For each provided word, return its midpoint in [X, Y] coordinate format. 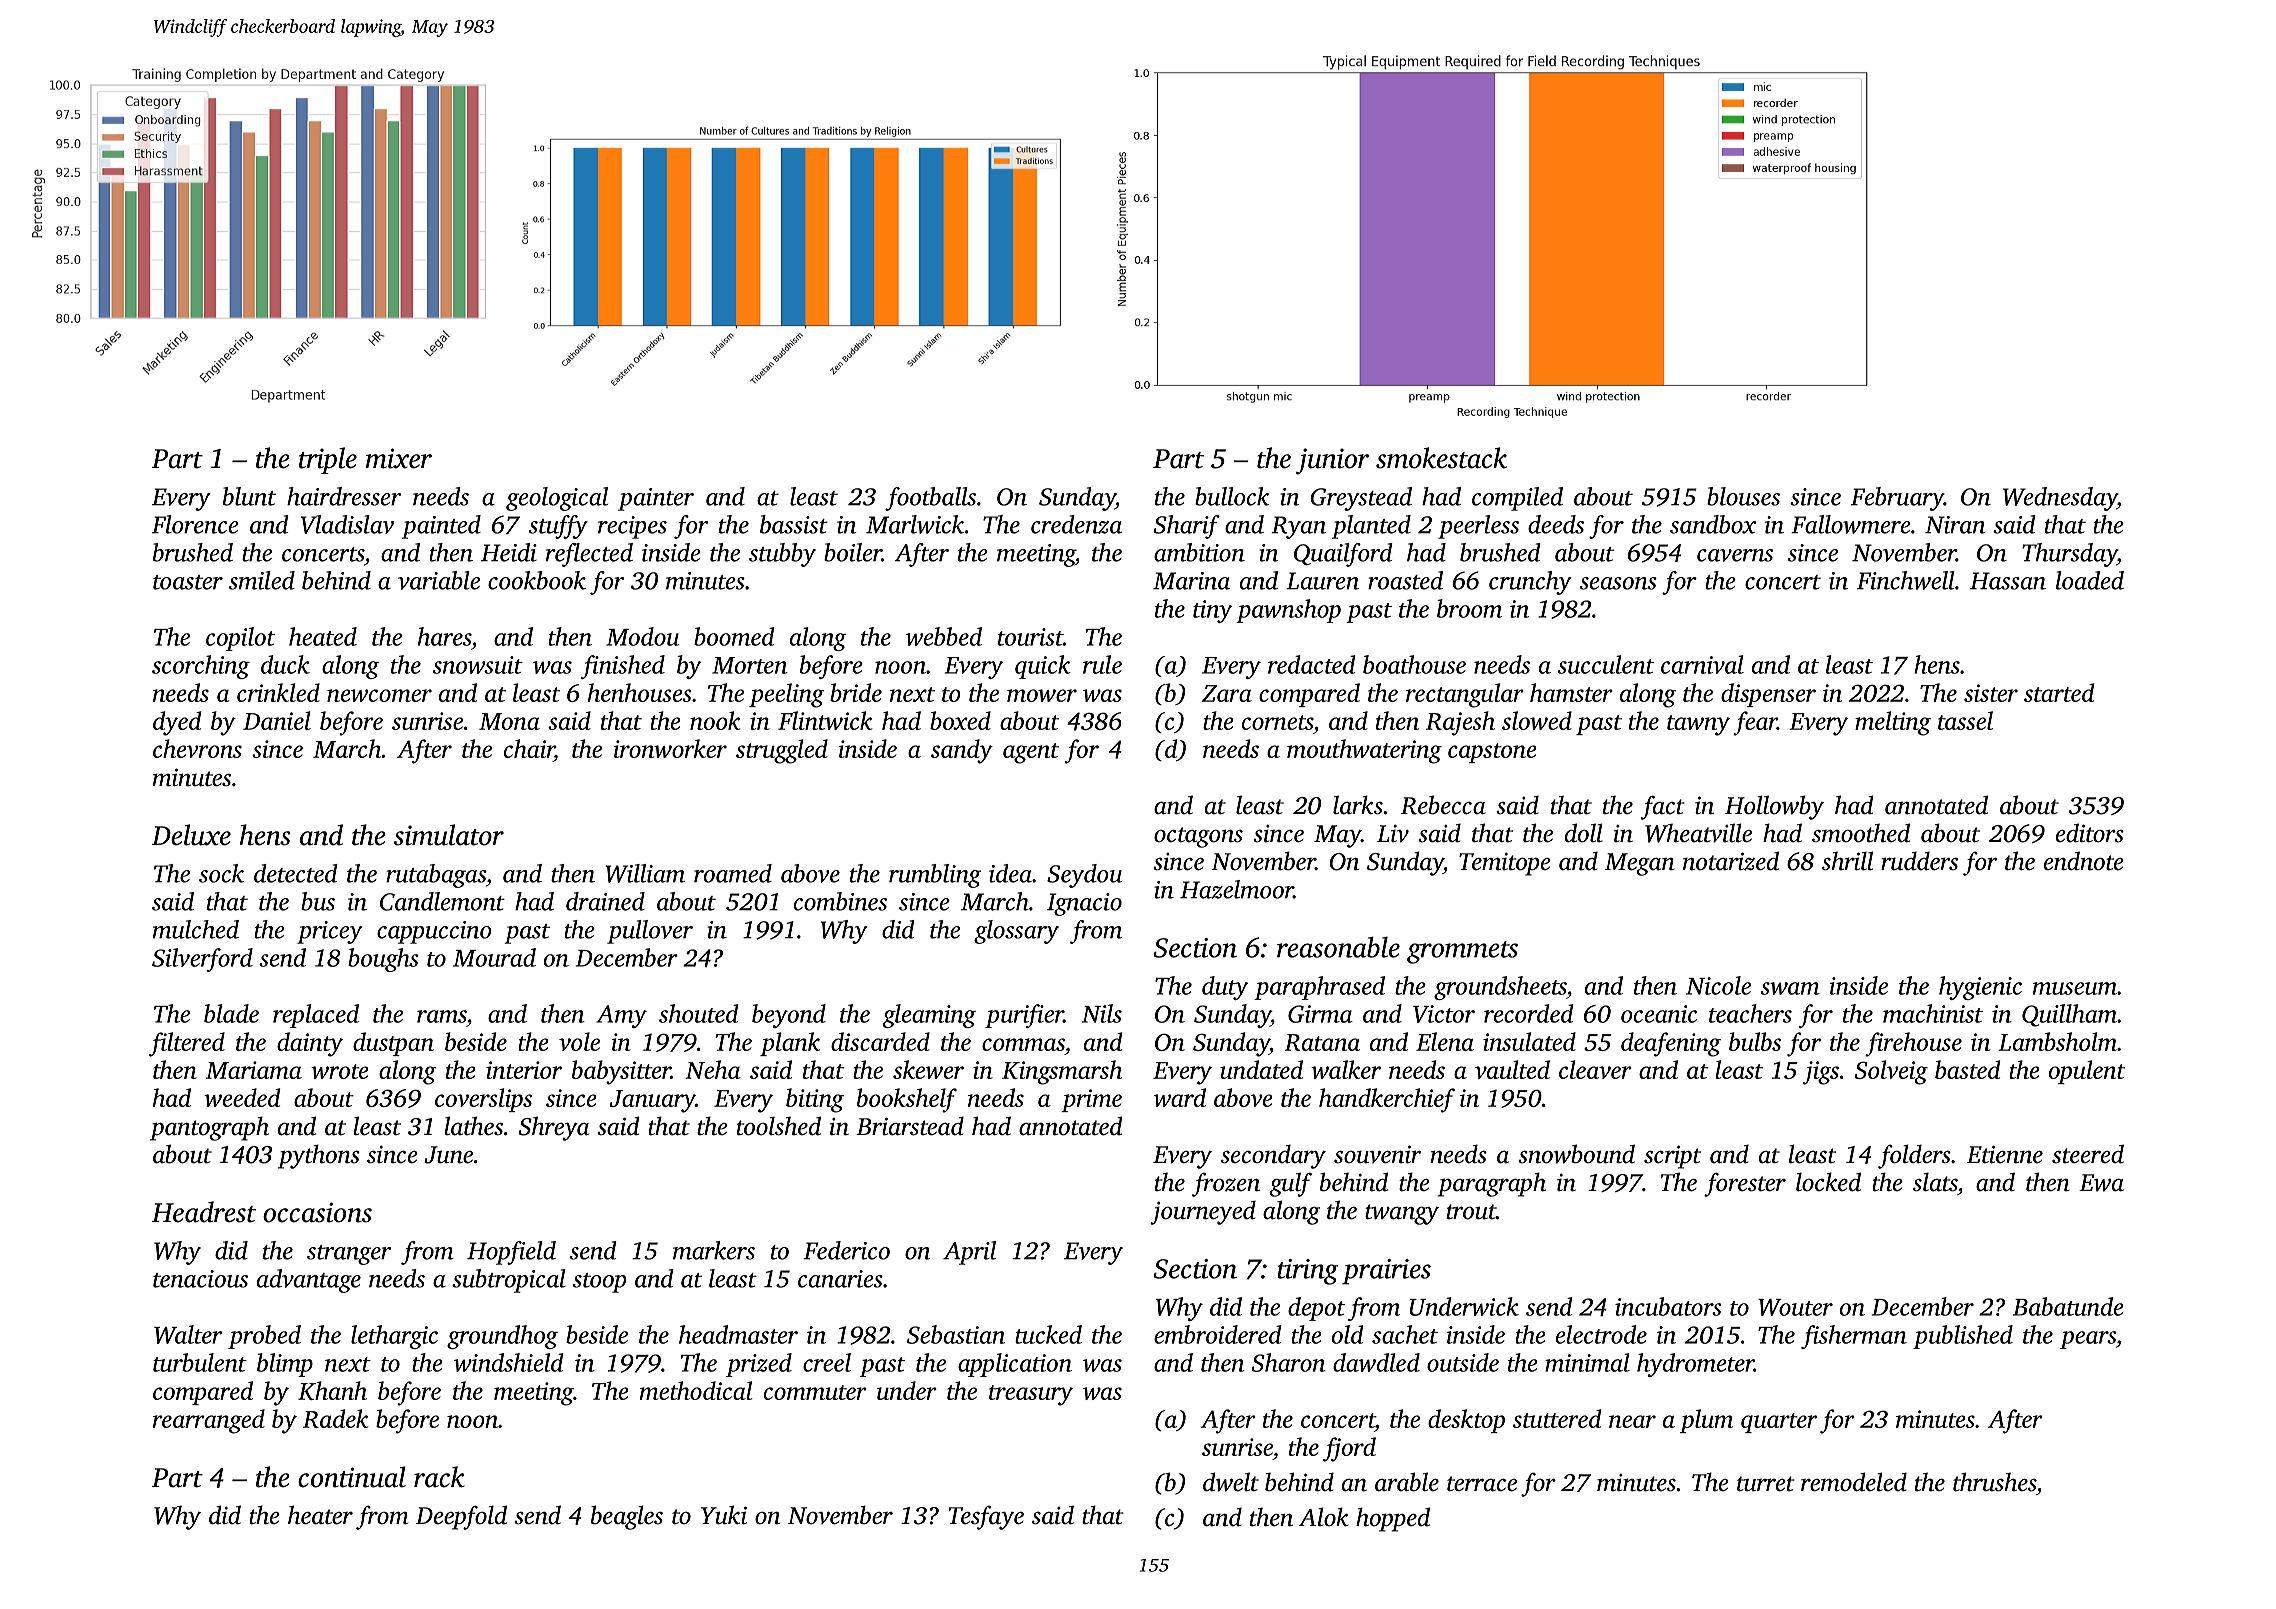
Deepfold [461, 1517]
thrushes [1994, 1482]
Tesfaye [986, 1517]
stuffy [558, 527]
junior [1332, 461]
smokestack [1441, 458]
